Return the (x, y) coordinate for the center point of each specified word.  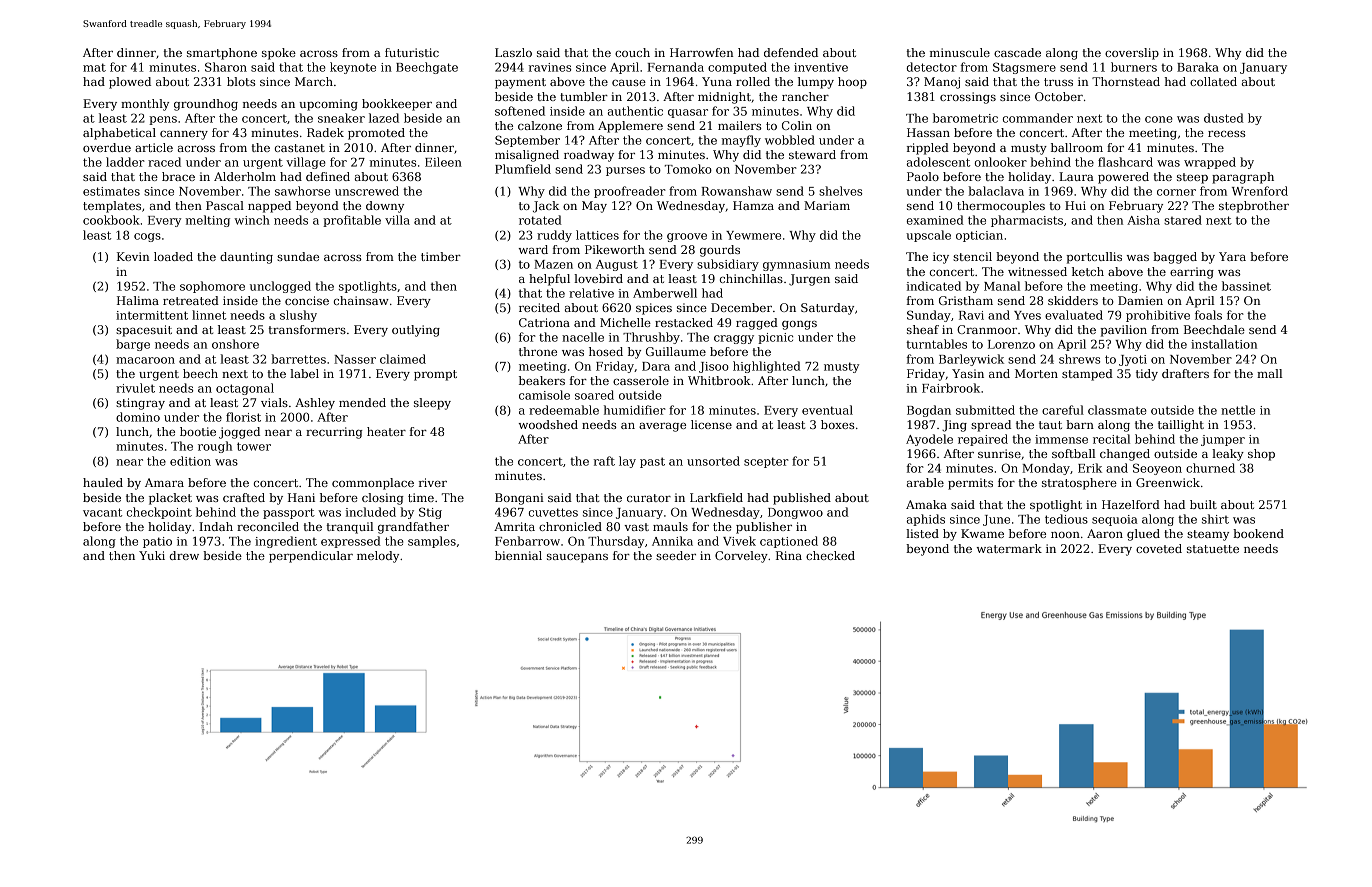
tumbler (584, 96)
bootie (198, 431)
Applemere (630, 127)
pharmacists (1027, 221)
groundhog (206, 105)
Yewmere (753, 235)
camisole (544, 395)
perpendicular (311, 557)
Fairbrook (951, 388)
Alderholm (245, 176)
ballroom (1077, 147)
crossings (968, 98)
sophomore (212, 287)
